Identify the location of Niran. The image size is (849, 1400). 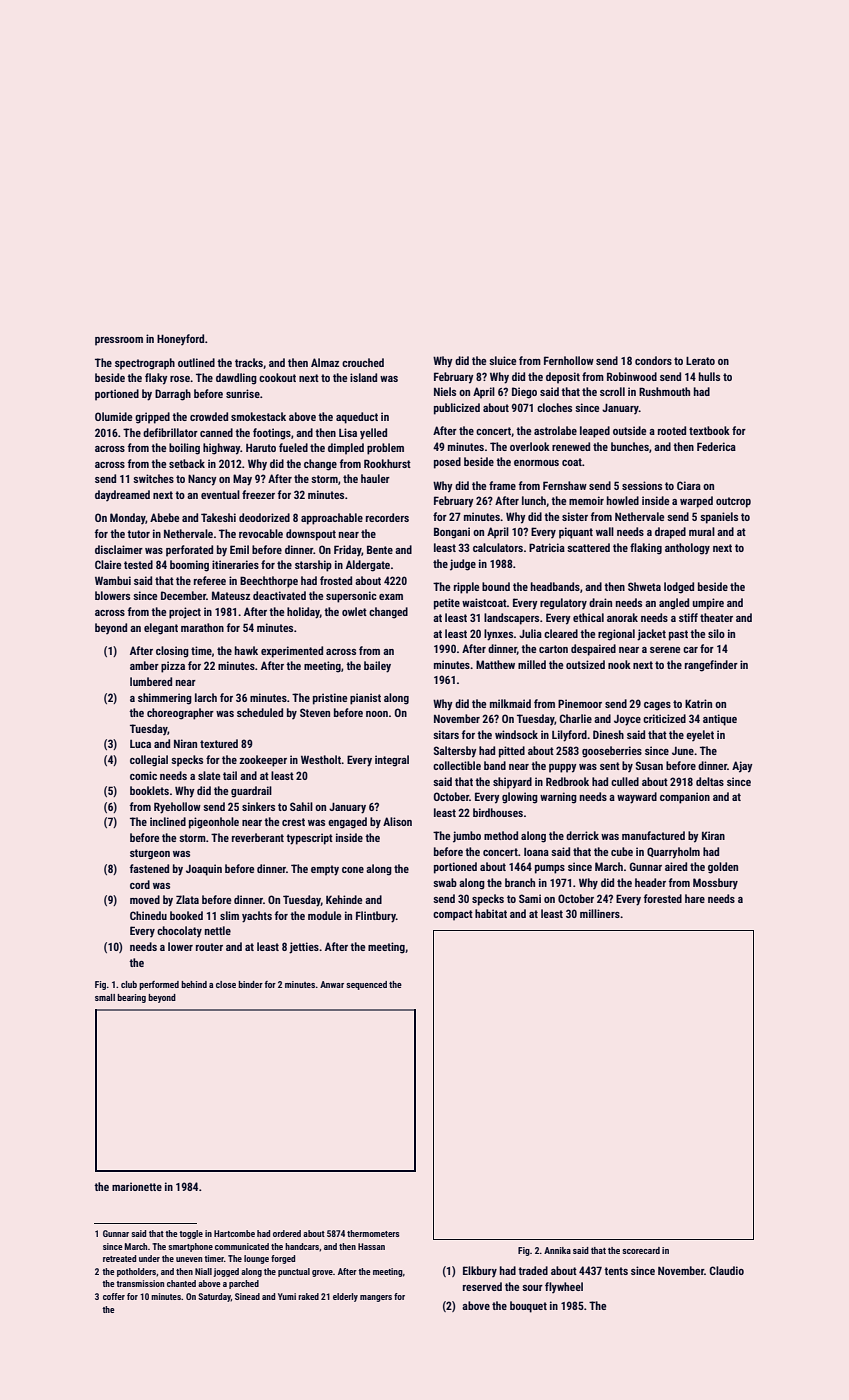
(185, 743).
